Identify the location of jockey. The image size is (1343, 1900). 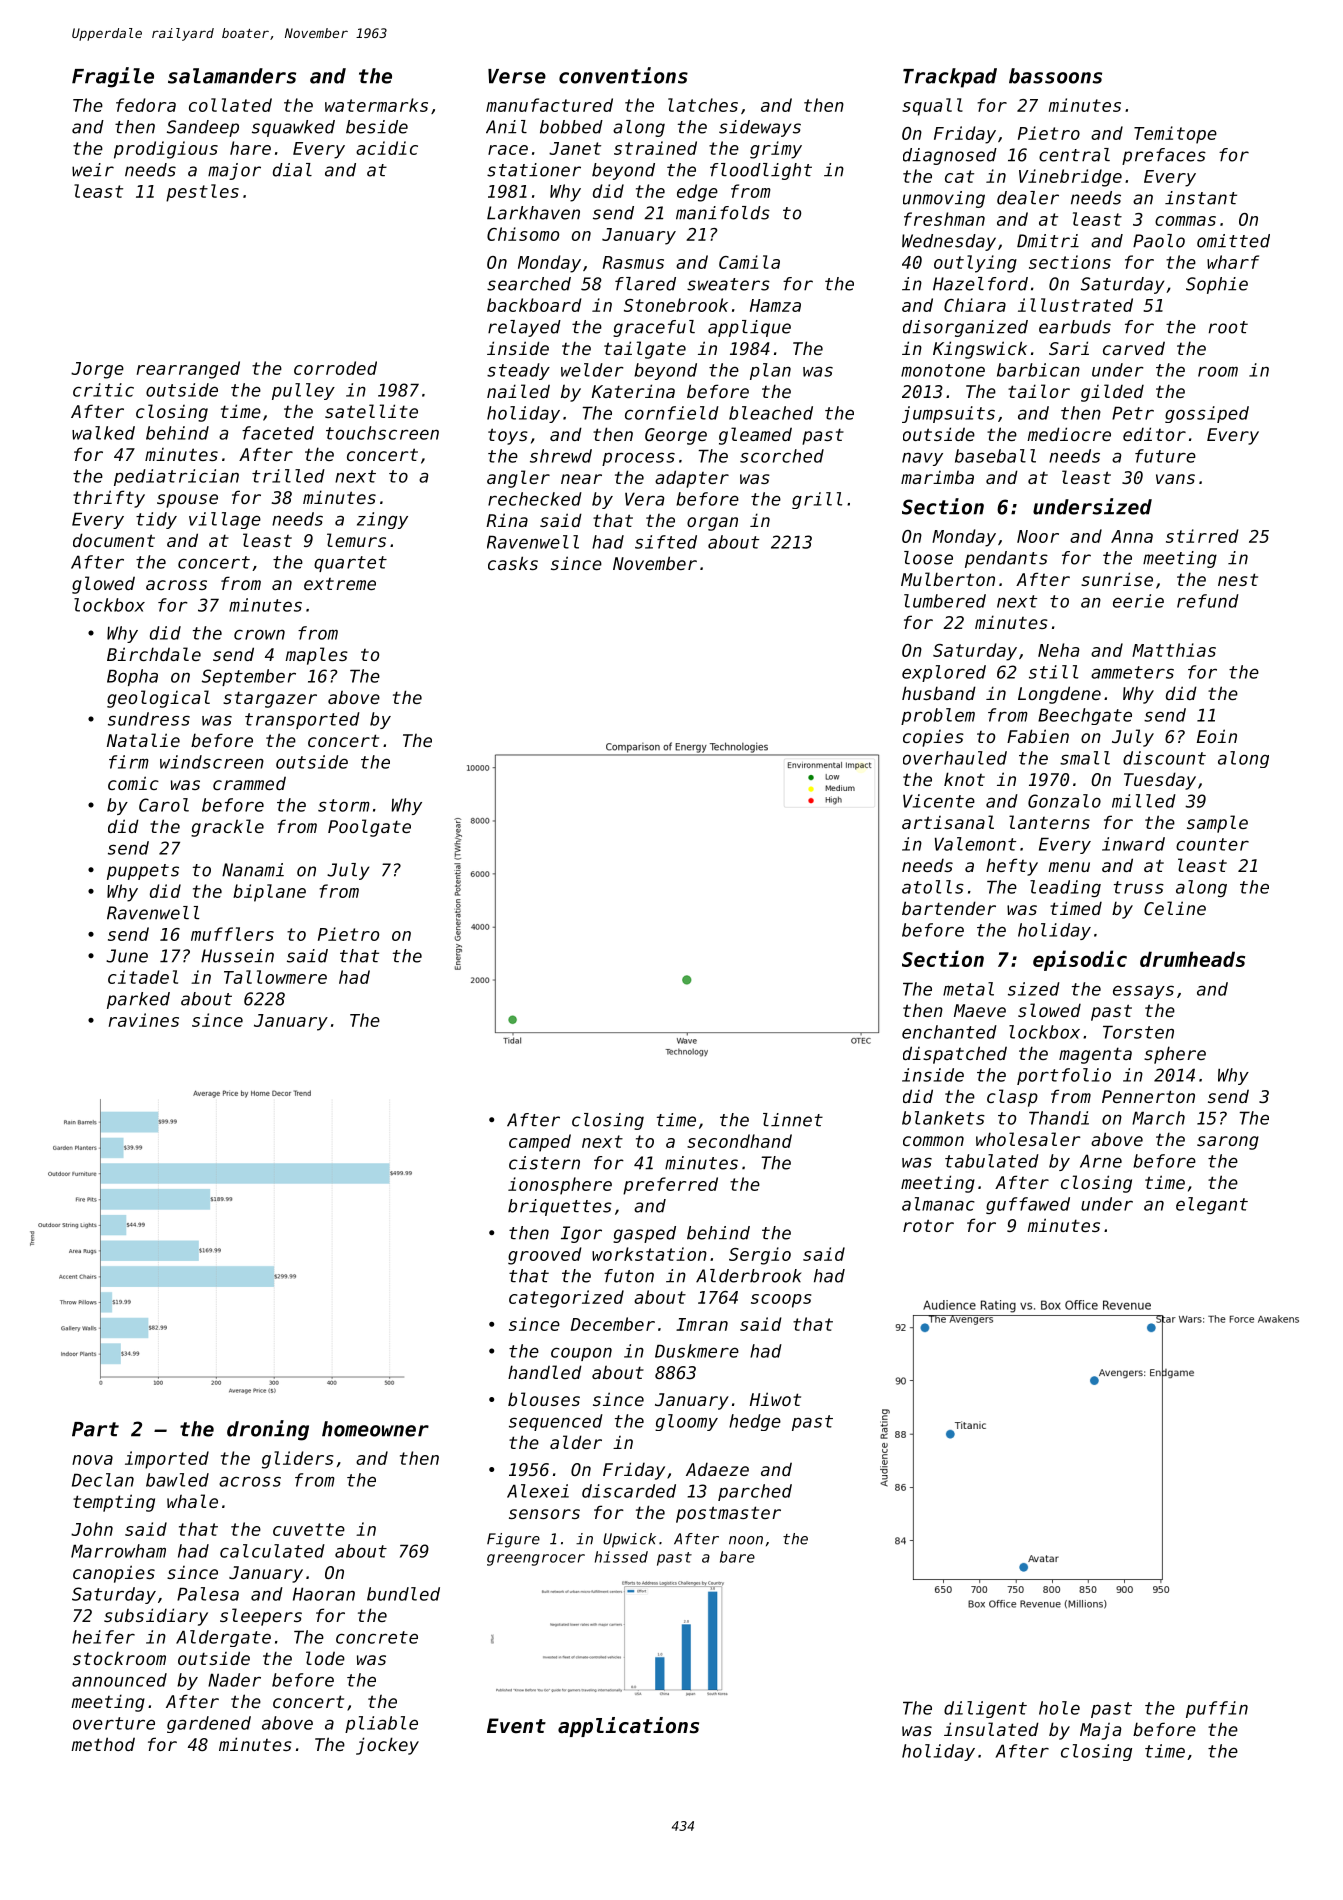
(387, 1746).
